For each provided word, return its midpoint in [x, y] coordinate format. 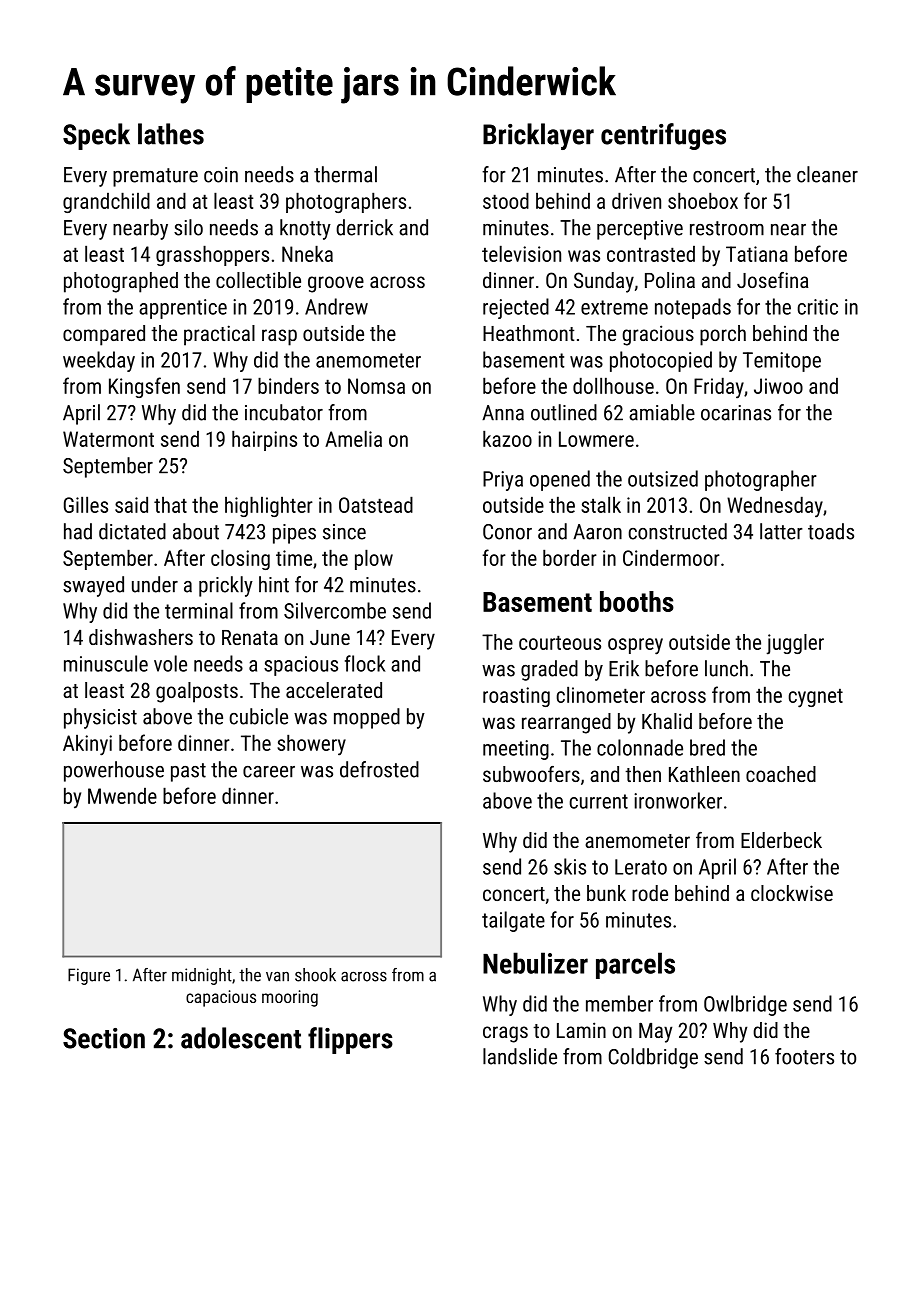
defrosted [379, 769]
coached [781, 774]
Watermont [108, 439]
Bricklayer [538, 136]
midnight [202, 976]
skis [570, 866]
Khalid [667, 721]
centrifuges [663, 136]
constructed [678, 531]
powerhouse [114, 771]
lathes [171, 134]
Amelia [353, 438]
